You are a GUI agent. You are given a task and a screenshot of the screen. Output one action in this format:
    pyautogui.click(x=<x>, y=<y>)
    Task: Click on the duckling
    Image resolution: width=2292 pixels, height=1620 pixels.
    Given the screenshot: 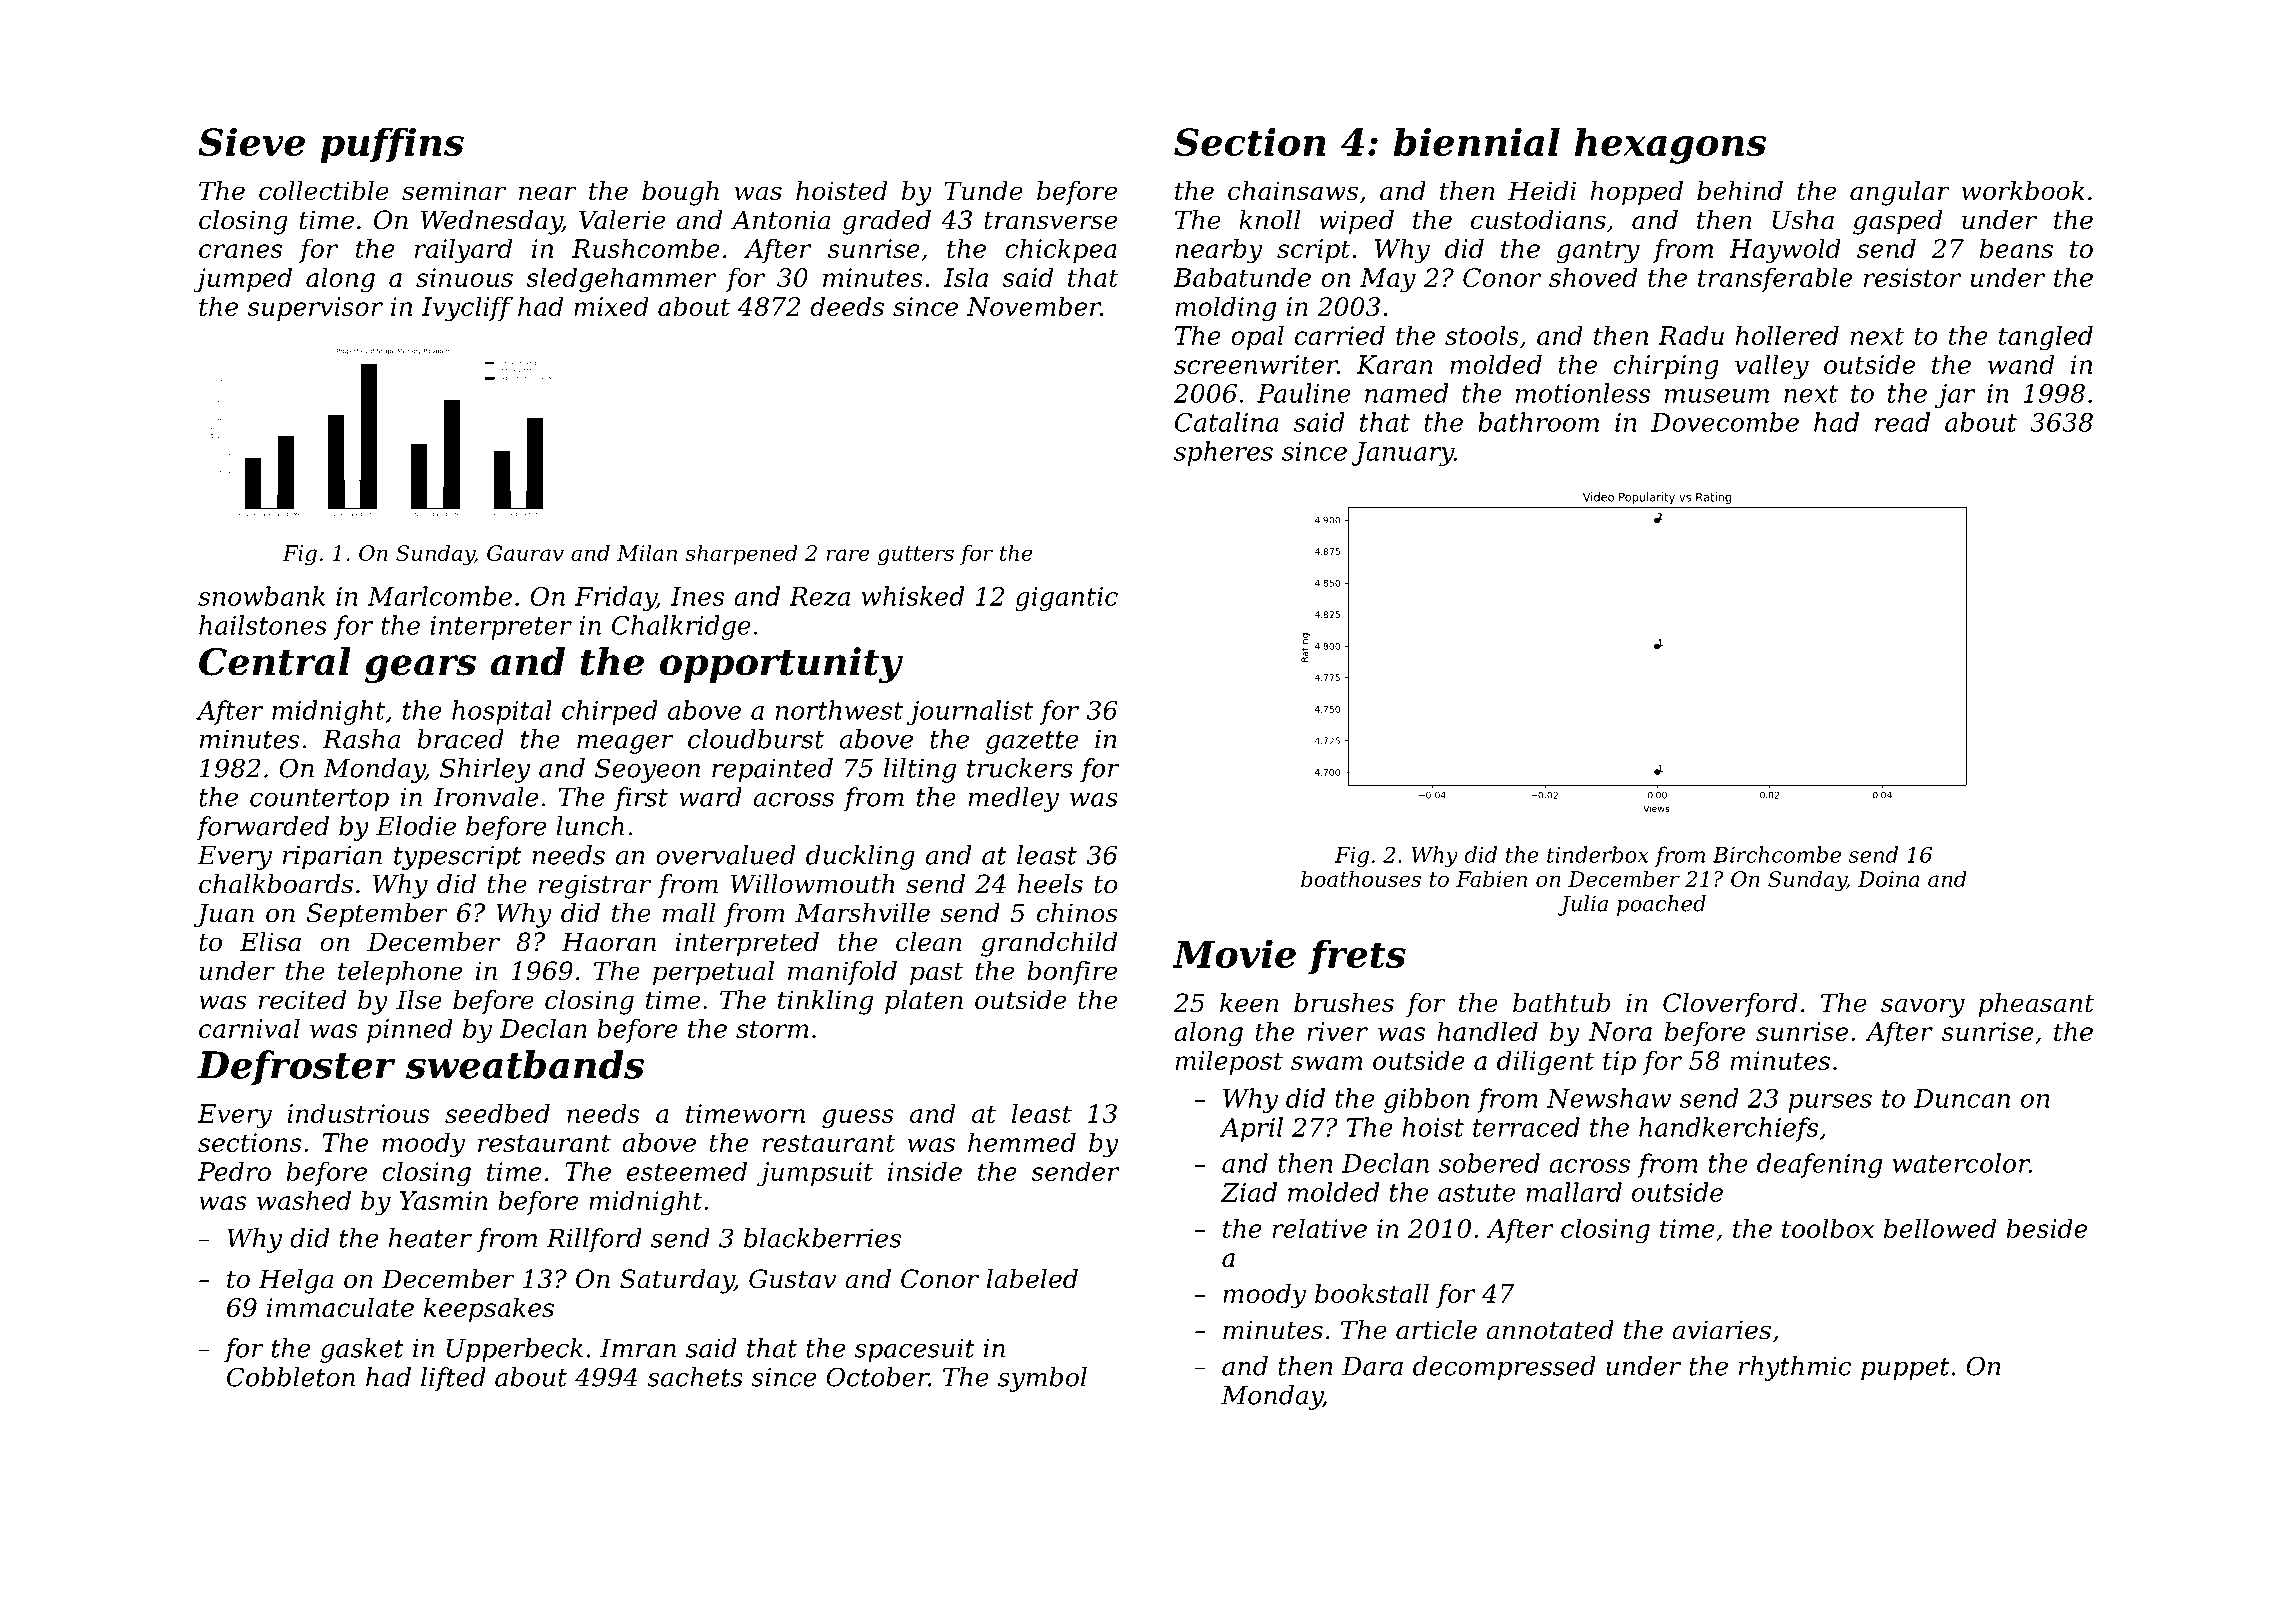 What is the action you would take?
    pyautogui.click(x=860, y=857)
